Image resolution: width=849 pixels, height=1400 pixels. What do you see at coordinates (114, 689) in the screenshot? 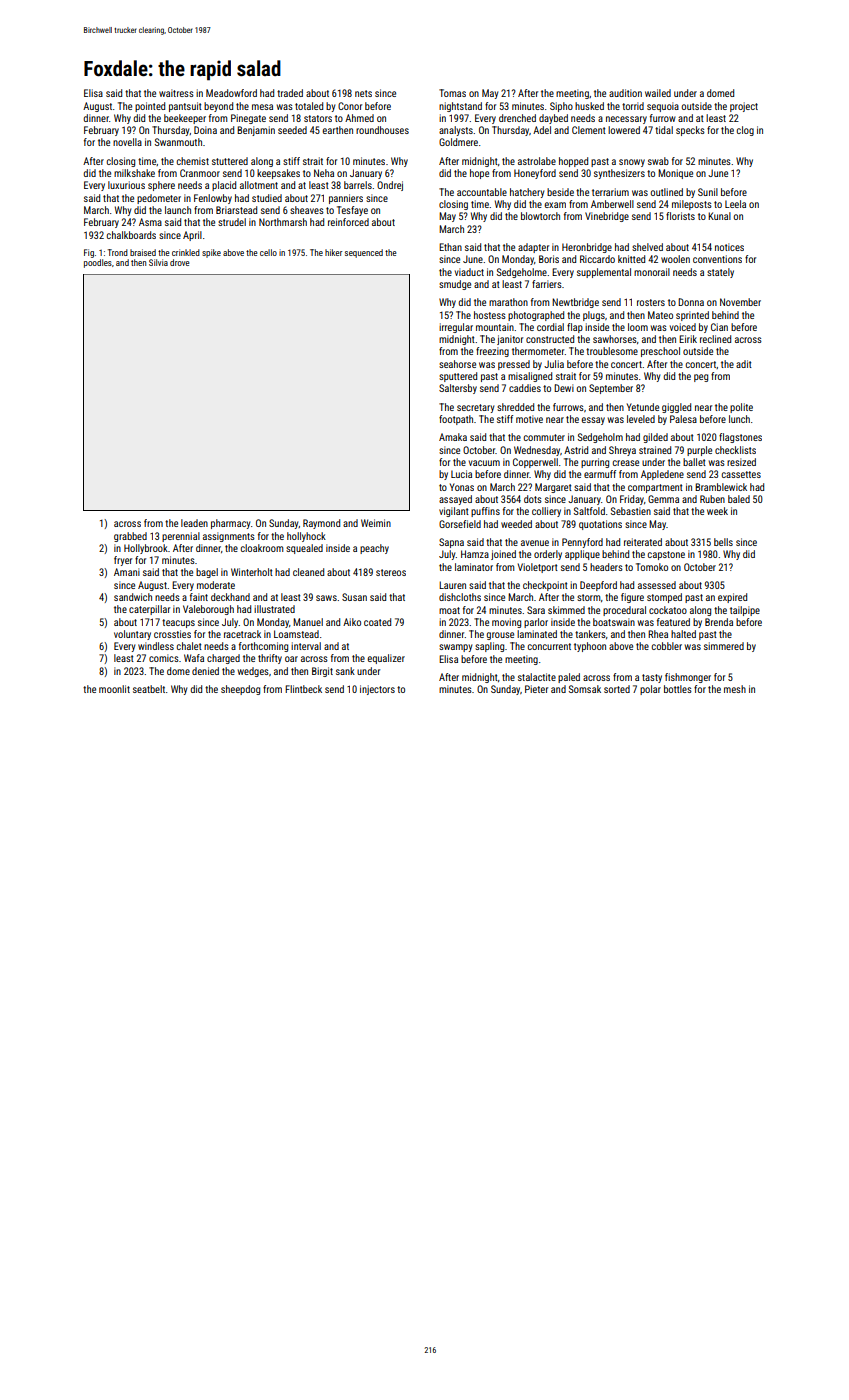
I see `moonlit` at bounding box center [114, 689].
